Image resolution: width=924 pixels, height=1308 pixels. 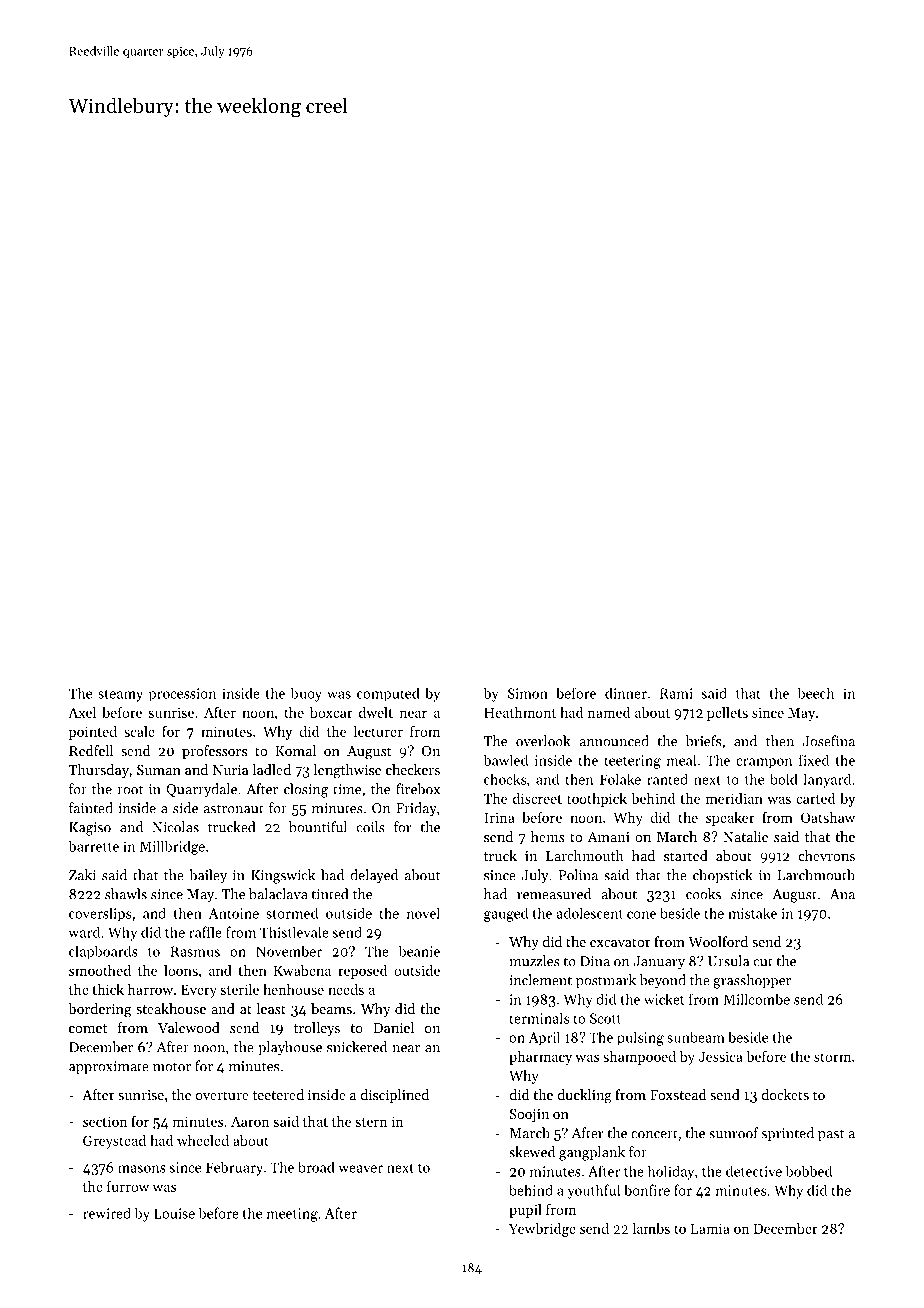 What do you see at coordinates (654, 1134) in the document?
I see `concert` at bounding box center [654, 1134].
